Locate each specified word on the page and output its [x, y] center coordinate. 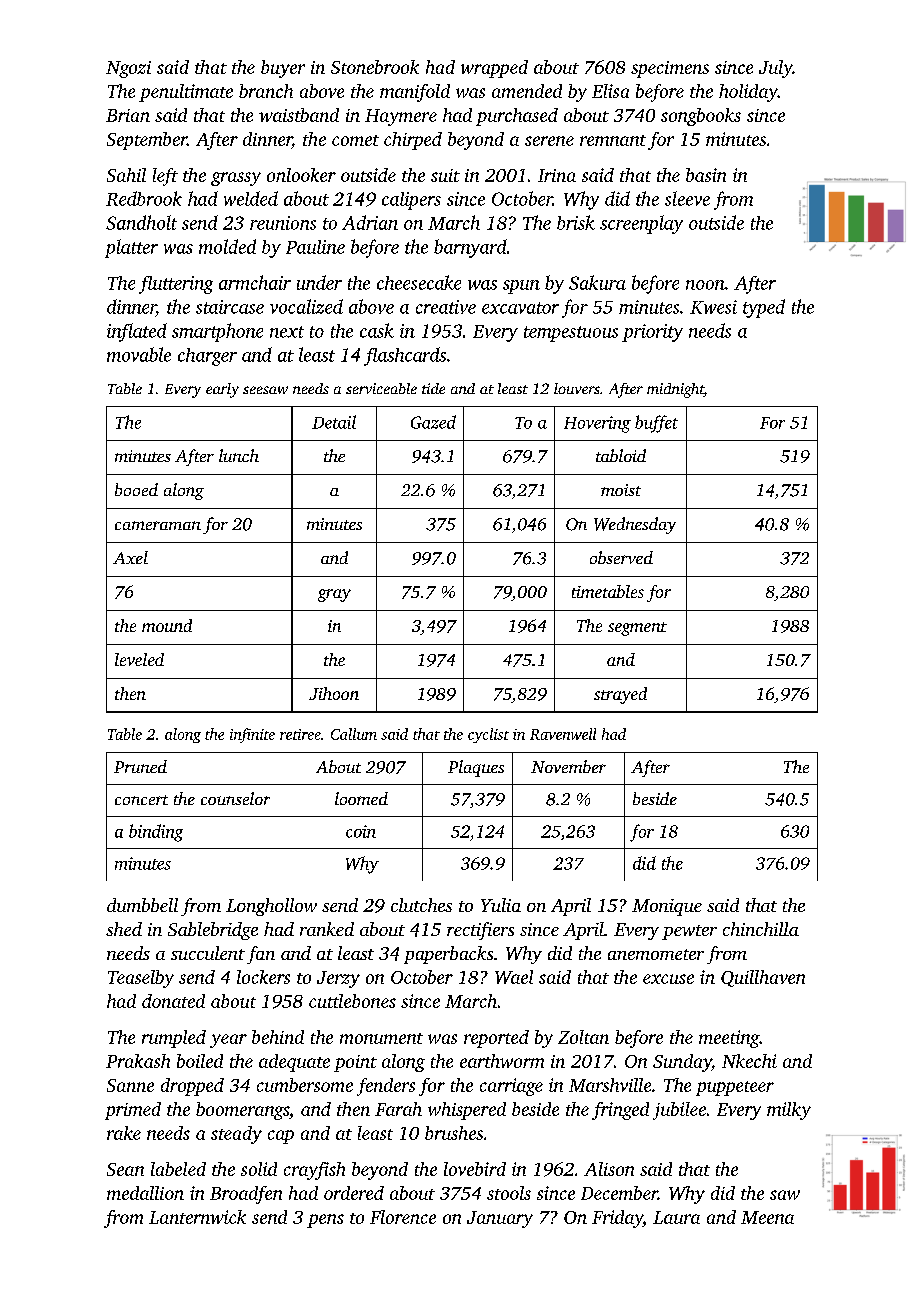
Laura [676, 1217]
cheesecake [419, 282]
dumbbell [142, 905]
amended [527, 91]
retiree [300, 734]
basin [706, 175]
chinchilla [761, 929]
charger [207, 357]
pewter [689, 932]
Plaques [476, 768]
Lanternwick [197, 1217]
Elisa [610, 91]
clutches [421, 905]
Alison [609, 1169]
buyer [283, 69]
